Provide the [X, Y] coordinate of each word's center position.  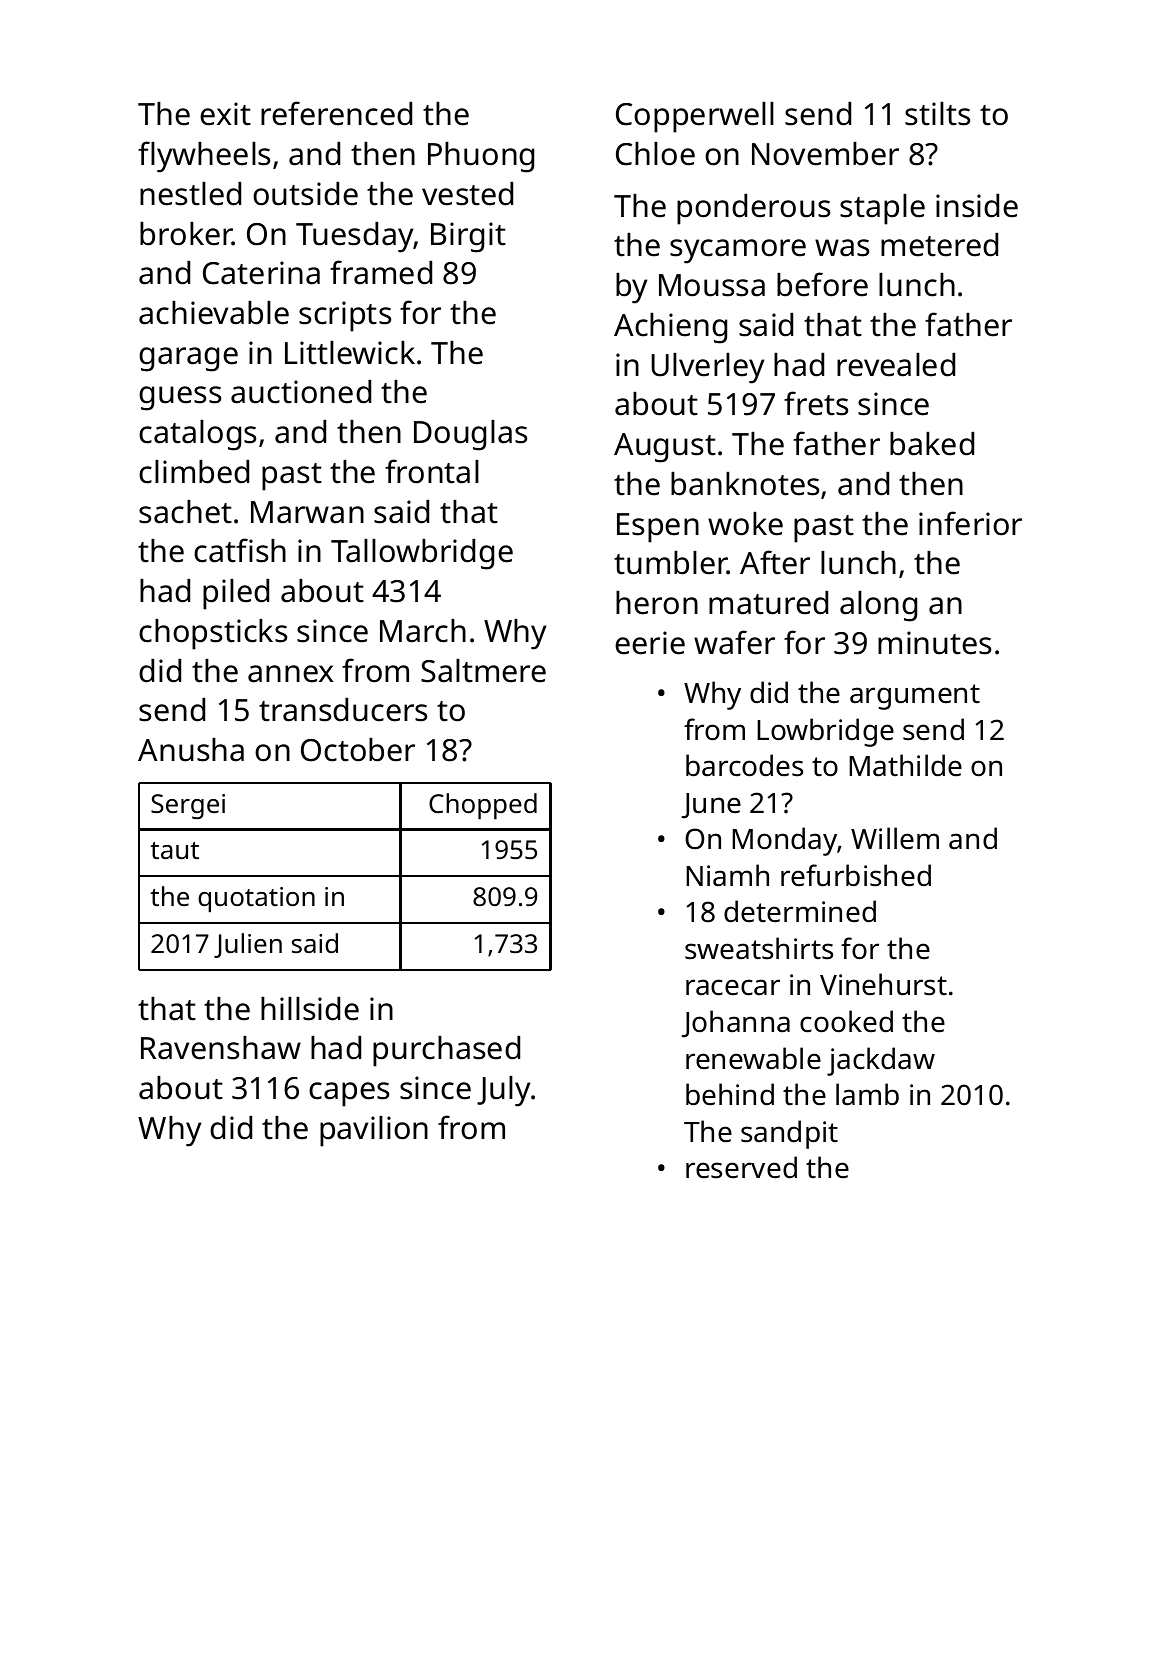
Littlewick [350, 353]
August [665, 448]
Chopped [483, 806]
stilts [937, 114]
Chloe [655, 154]
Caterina [261, 273]
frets [816, 403]
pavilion [374, 1131]
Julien [248, 945]
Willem [895, 838]
